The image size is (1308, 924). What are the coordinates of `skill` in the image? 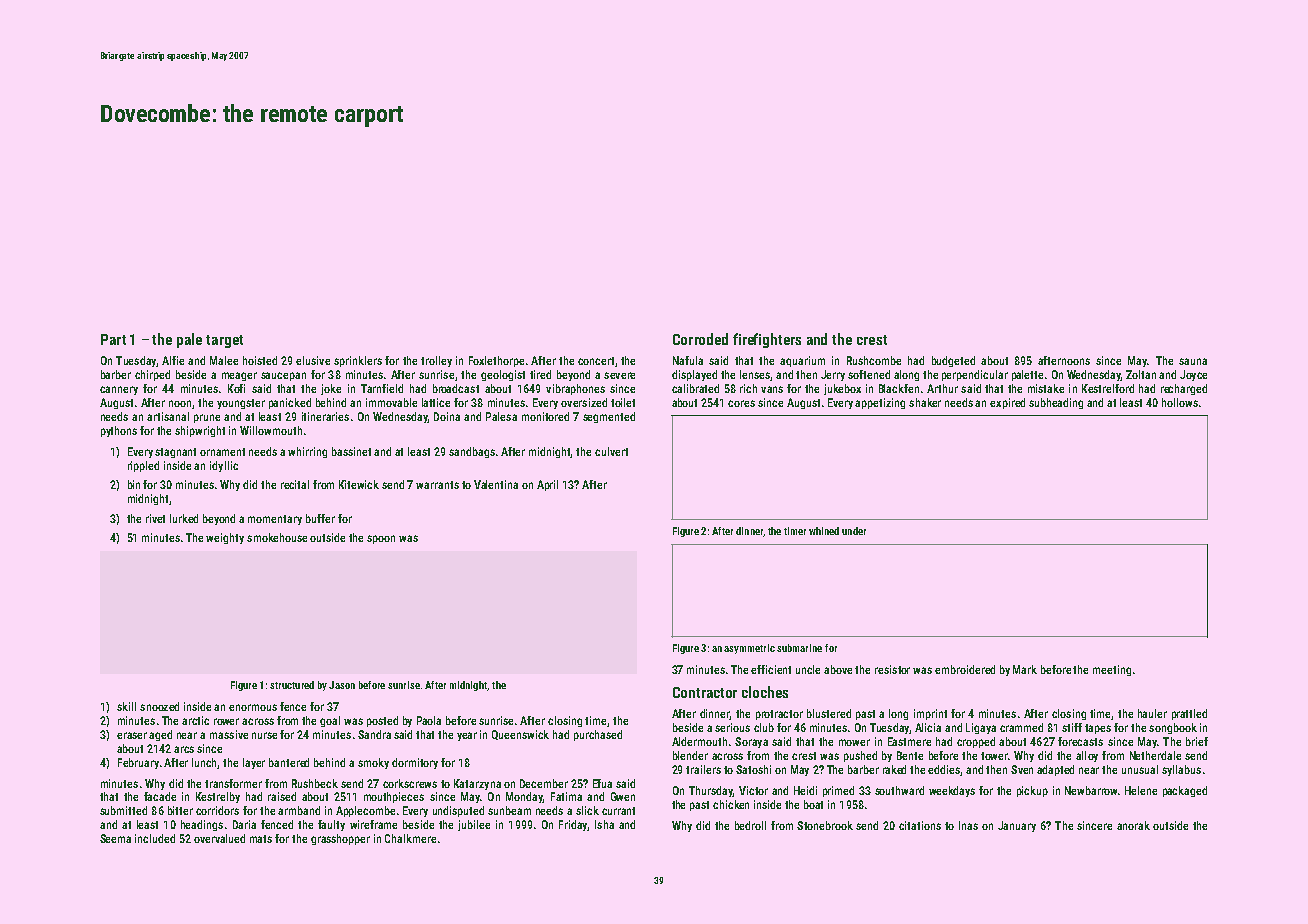 It's located at (126, 706).
